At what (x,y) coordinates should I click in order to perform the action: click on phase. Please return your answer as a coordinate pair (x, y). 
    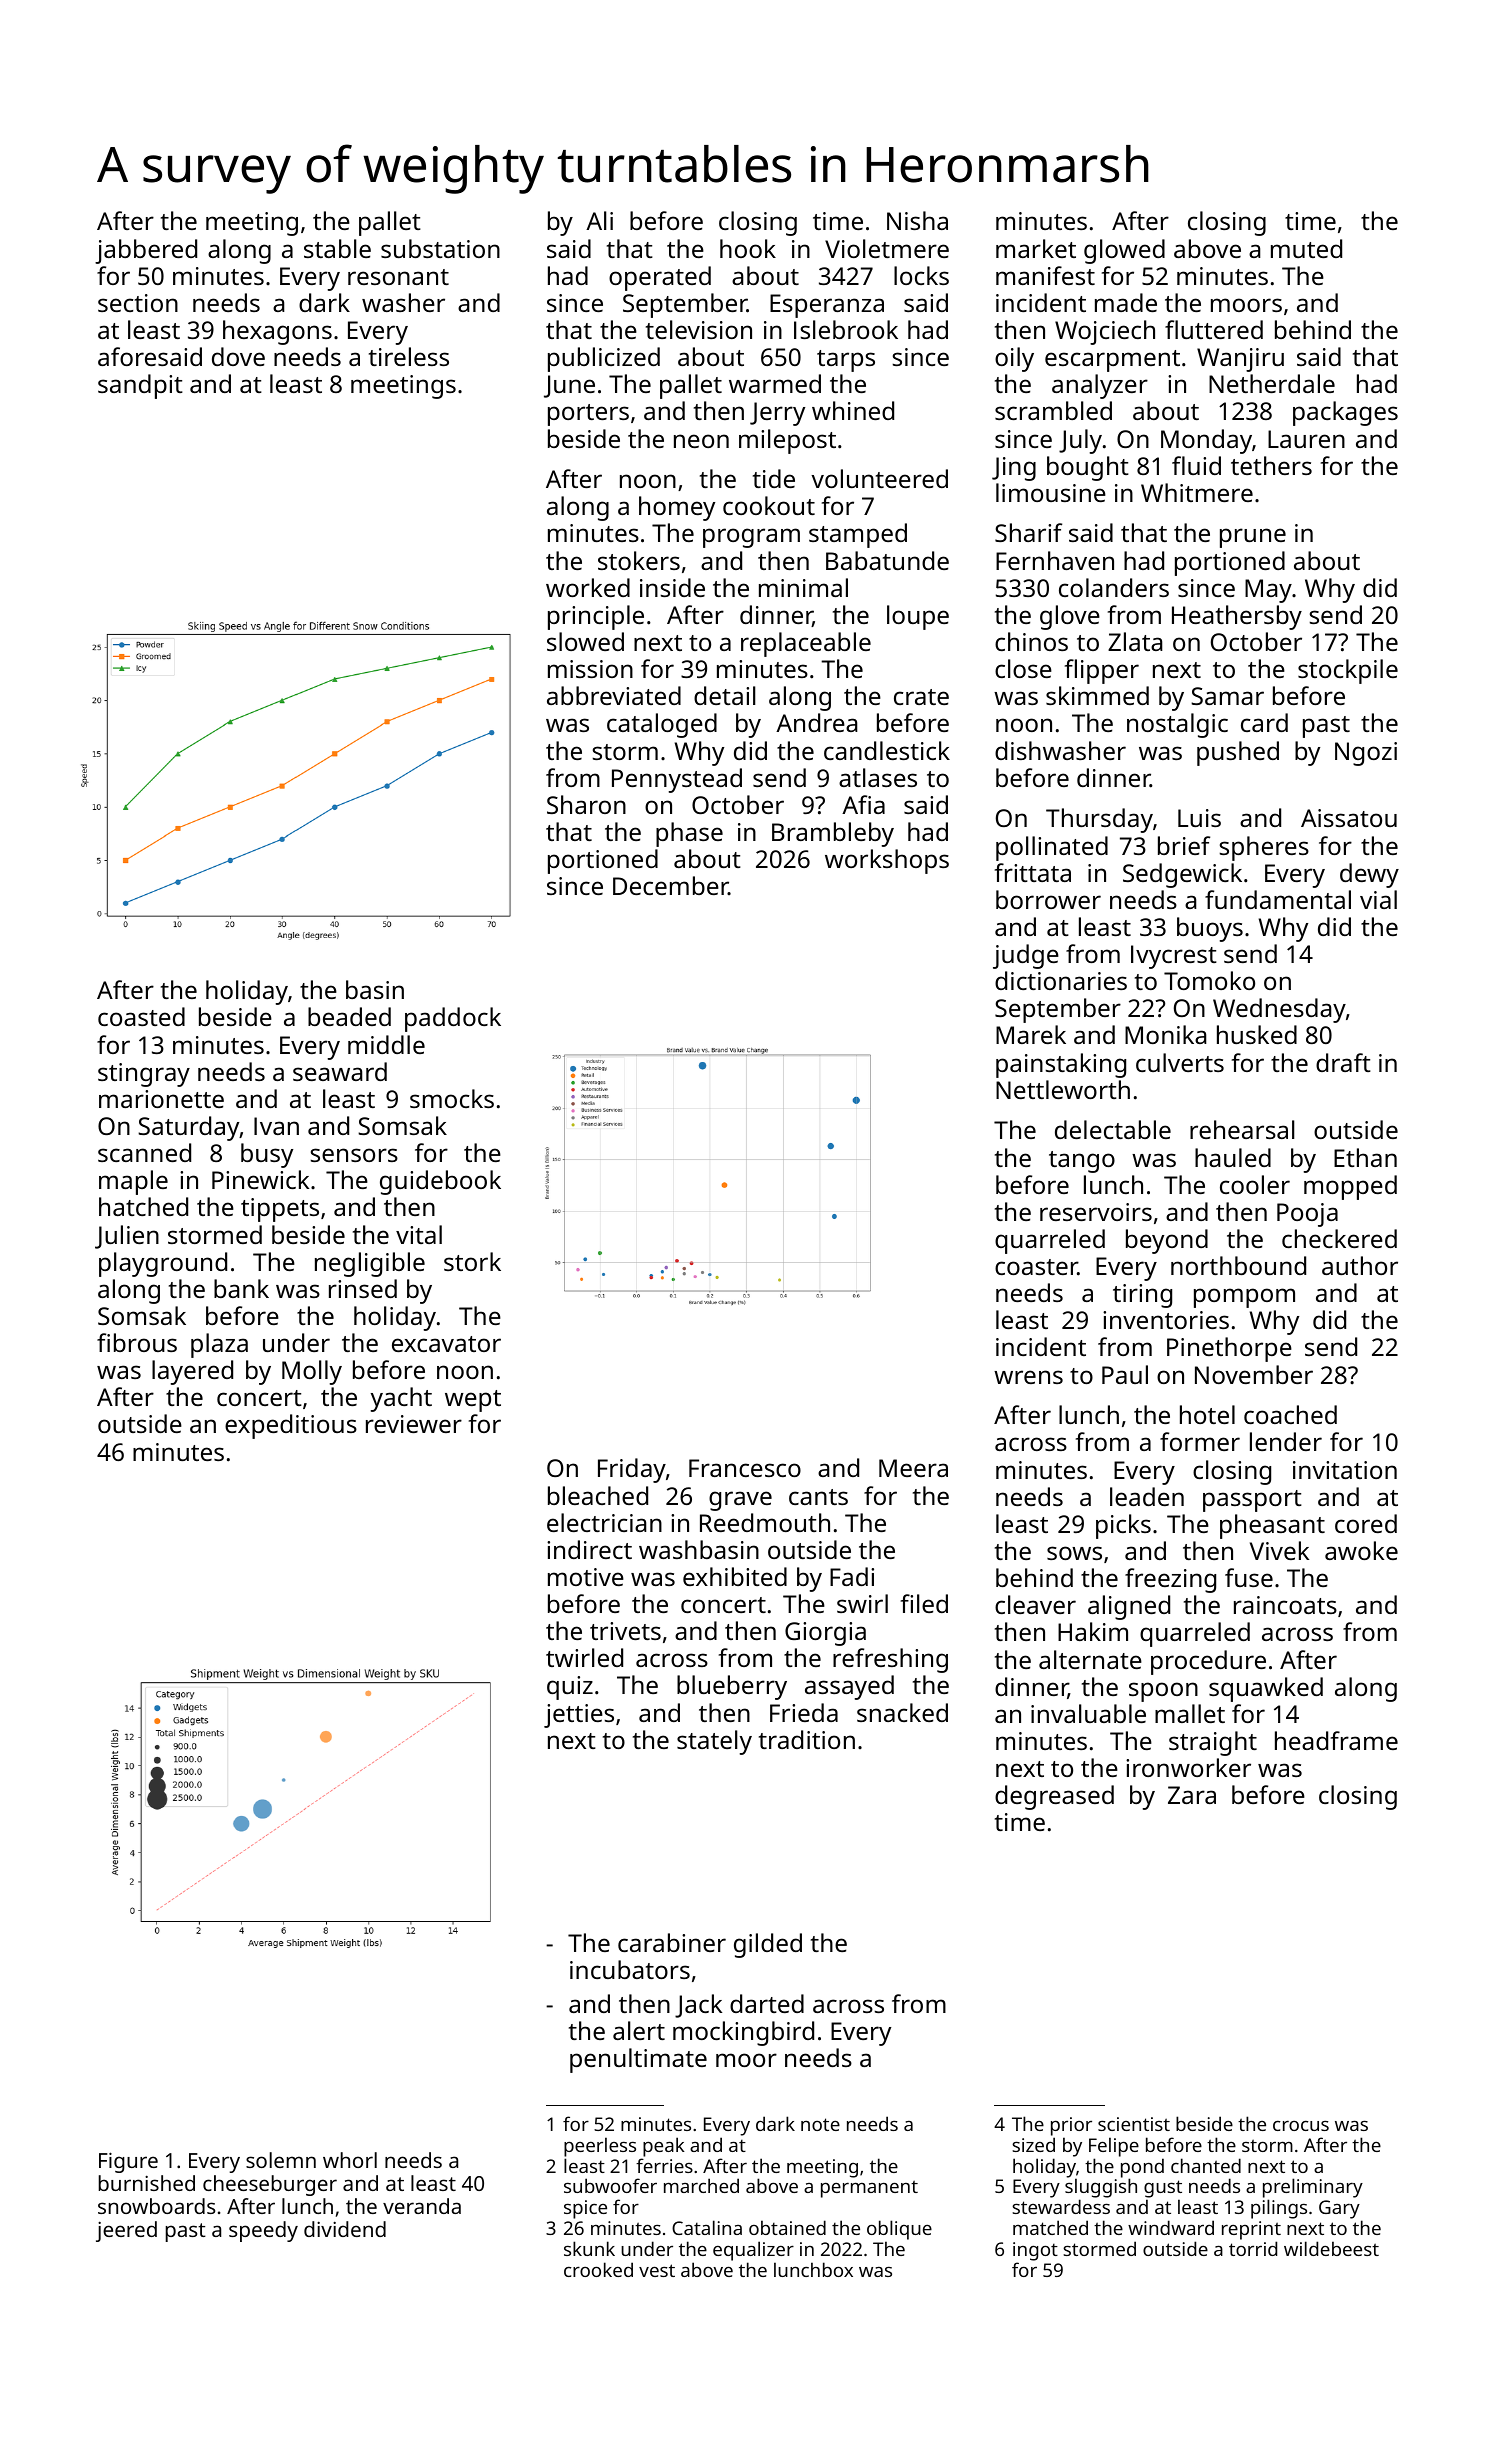
    Looking at the image, I should click on (689, 834).
